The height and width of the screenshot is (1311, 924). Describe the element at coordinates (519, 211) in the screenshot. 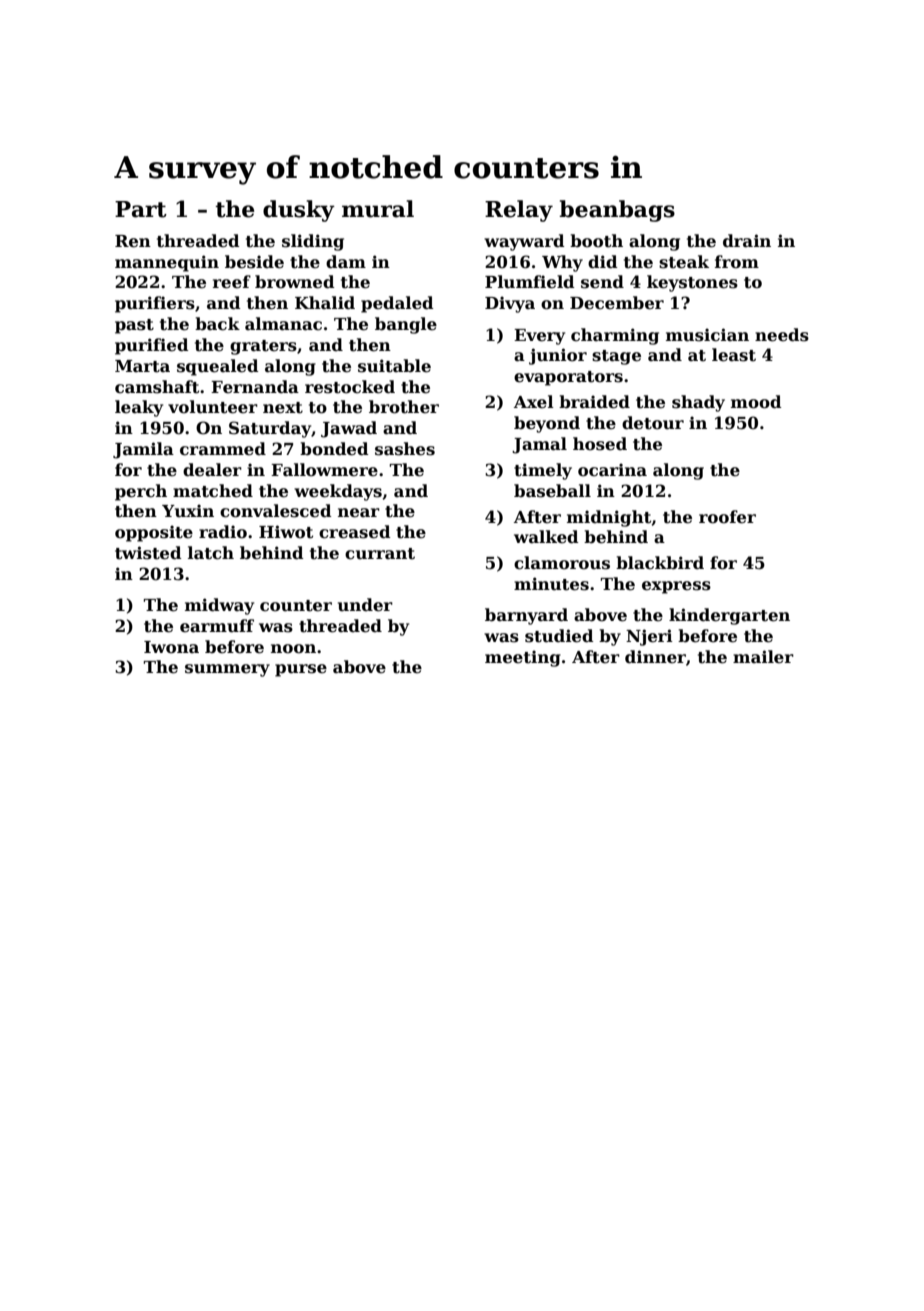

I see `Relay` at that location.
